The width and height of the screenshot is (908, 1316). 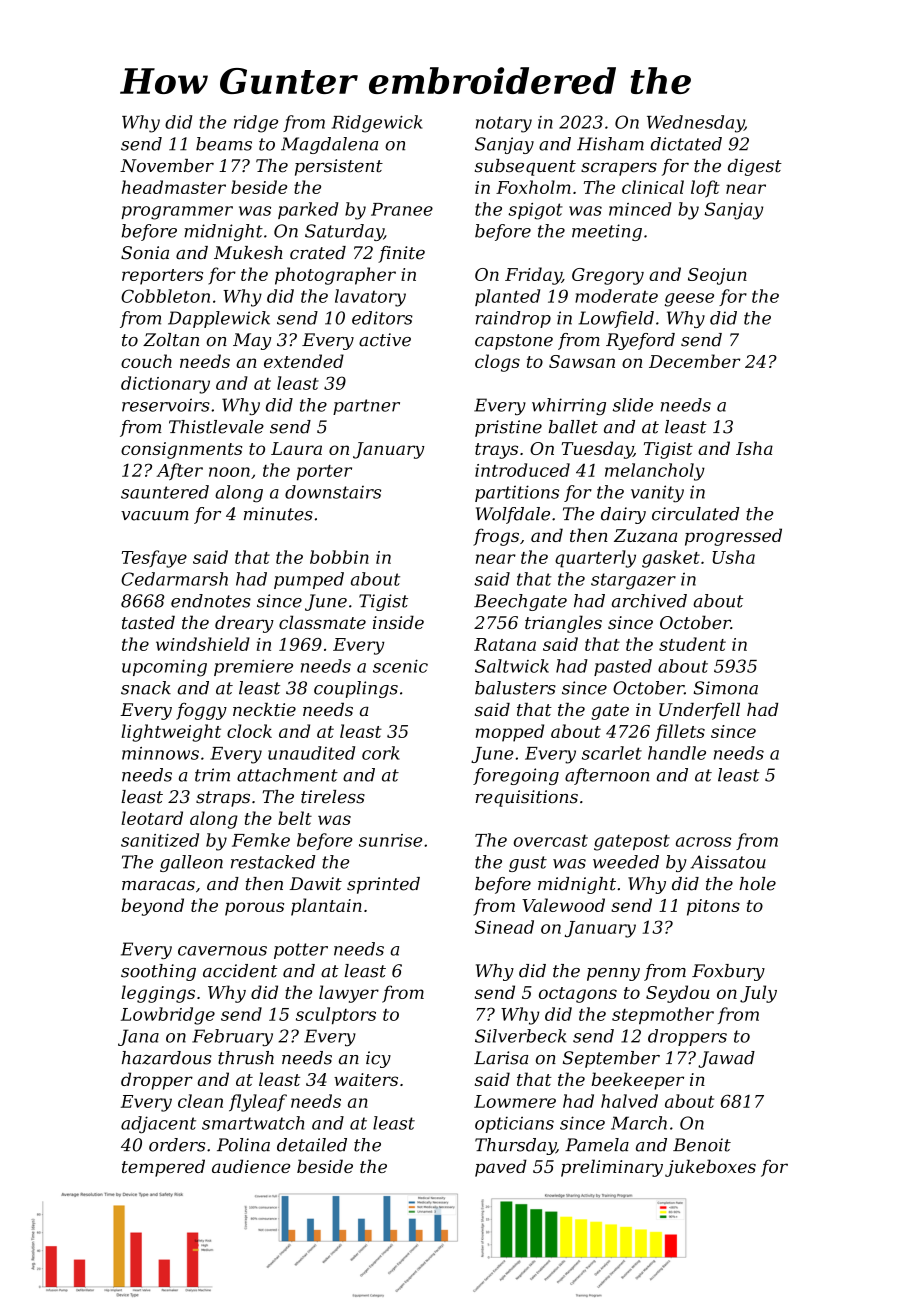 I want to click on Foxholm, so click(x=533, y=187).
